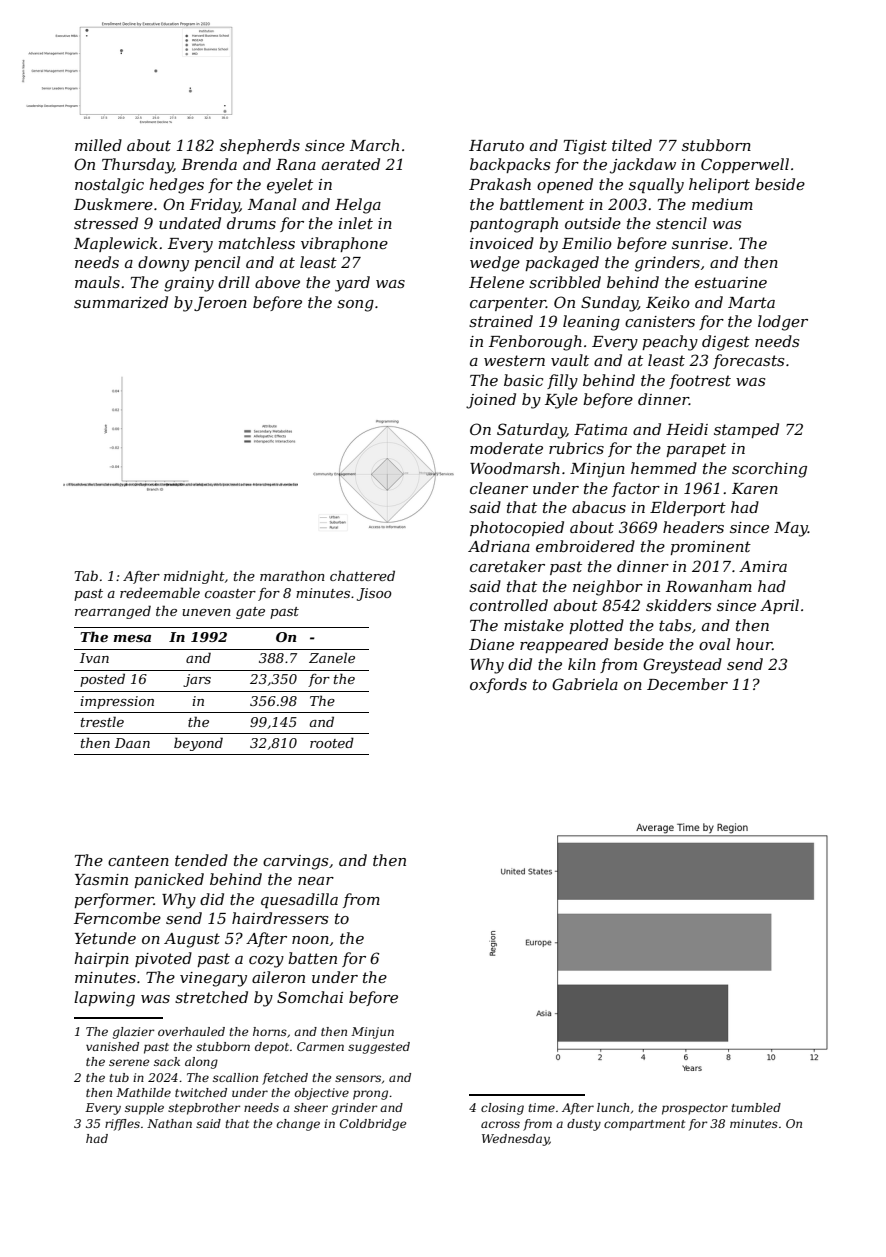 The image size is (886, 1257). What do you see at coordinates (295, 862) in the screenshot?
I see `carvings` at bounding box center [295, 862].
